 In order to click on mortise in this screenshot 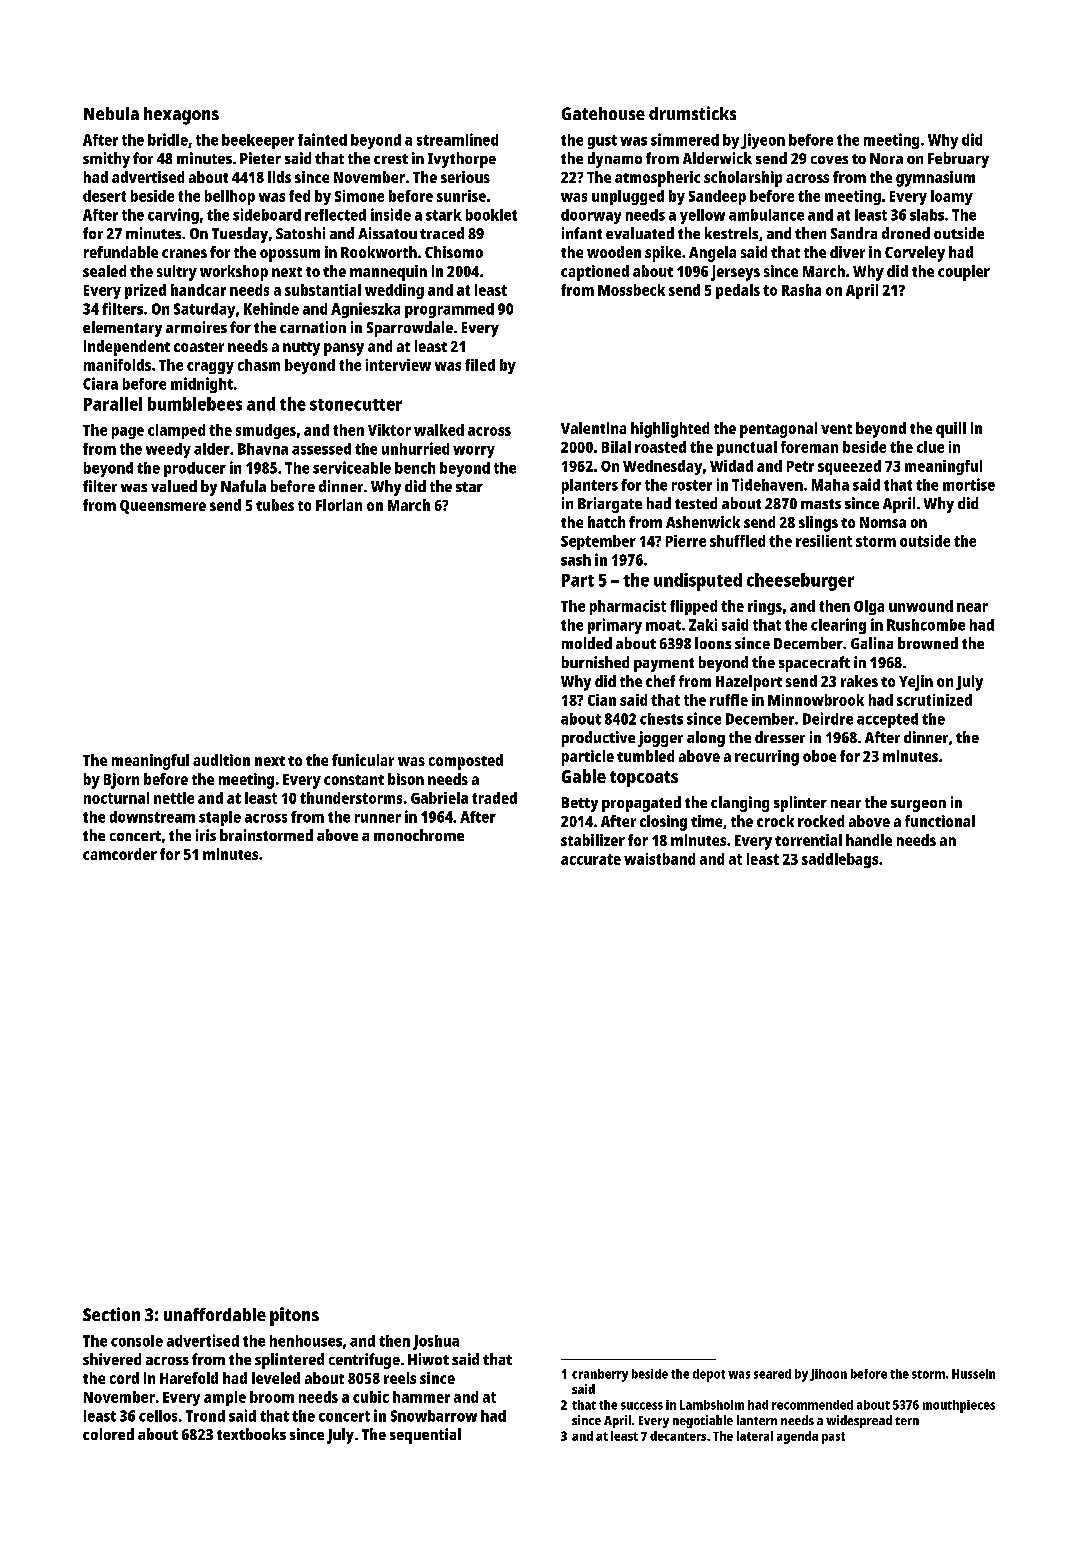, I will do `click(969, 484)`.
